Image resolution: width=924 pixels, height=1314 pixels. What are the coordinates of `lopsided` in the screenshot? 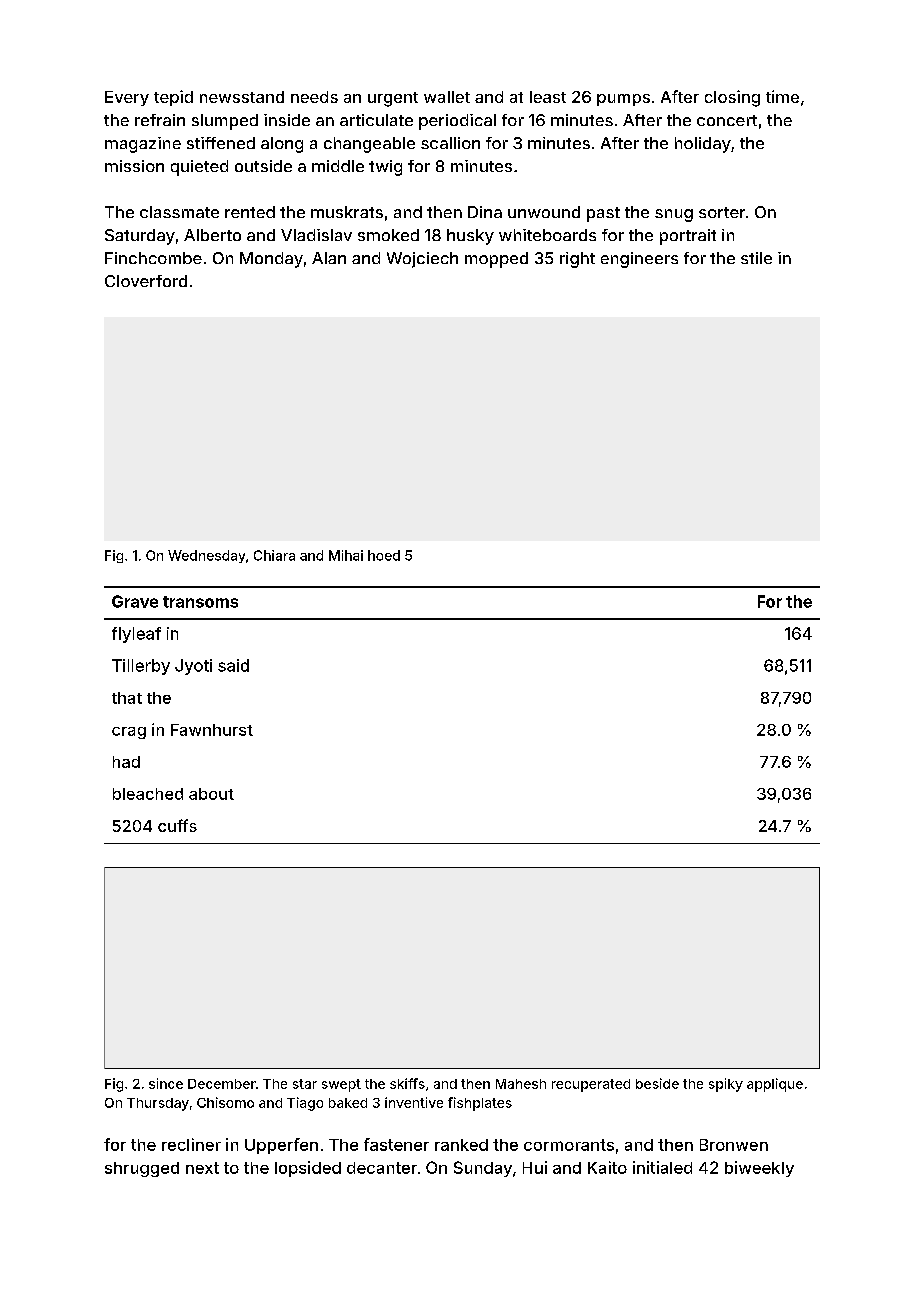 It's located at (308, 1169).
